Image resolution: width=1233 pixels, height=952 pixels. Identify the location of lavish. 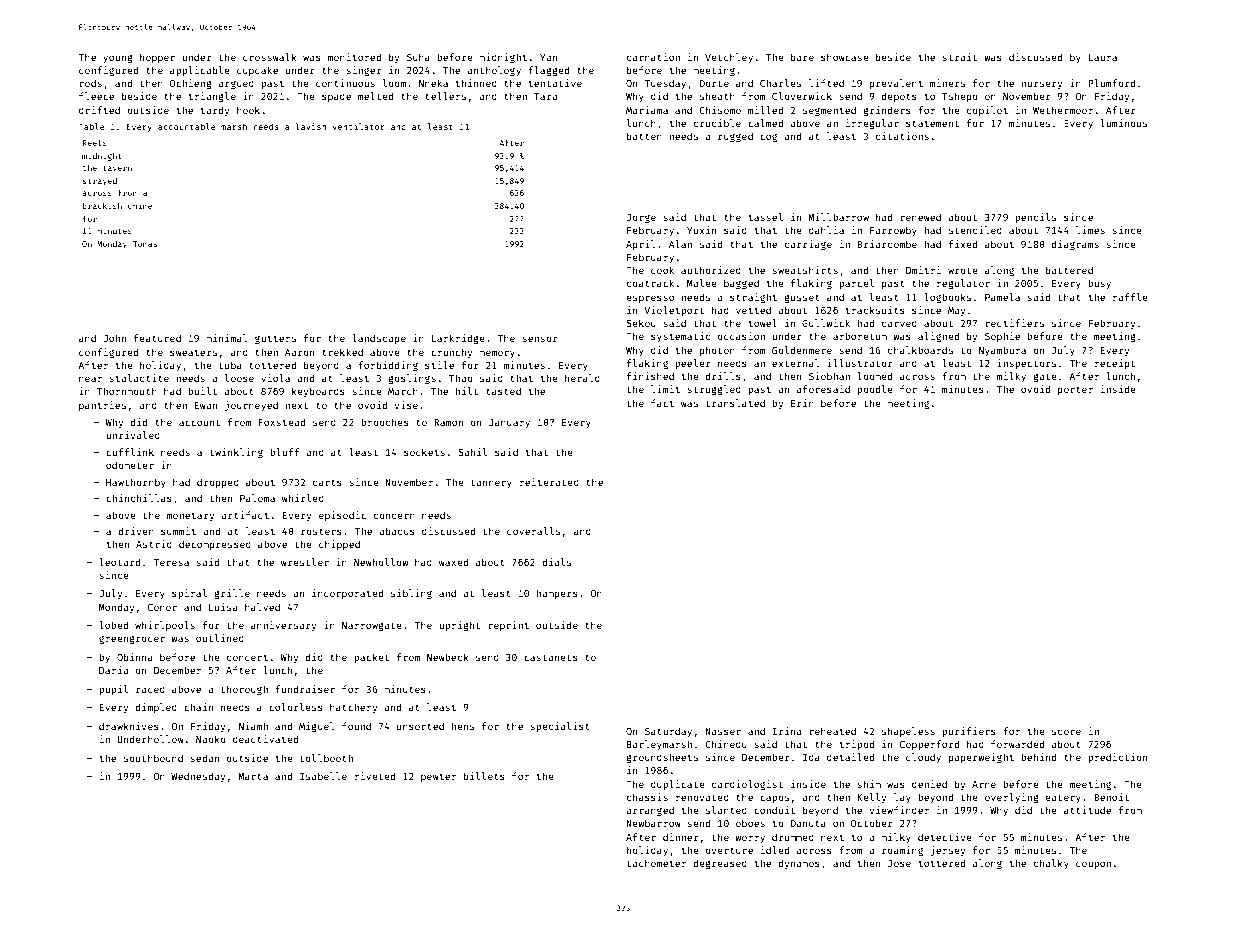
(310, 126).
